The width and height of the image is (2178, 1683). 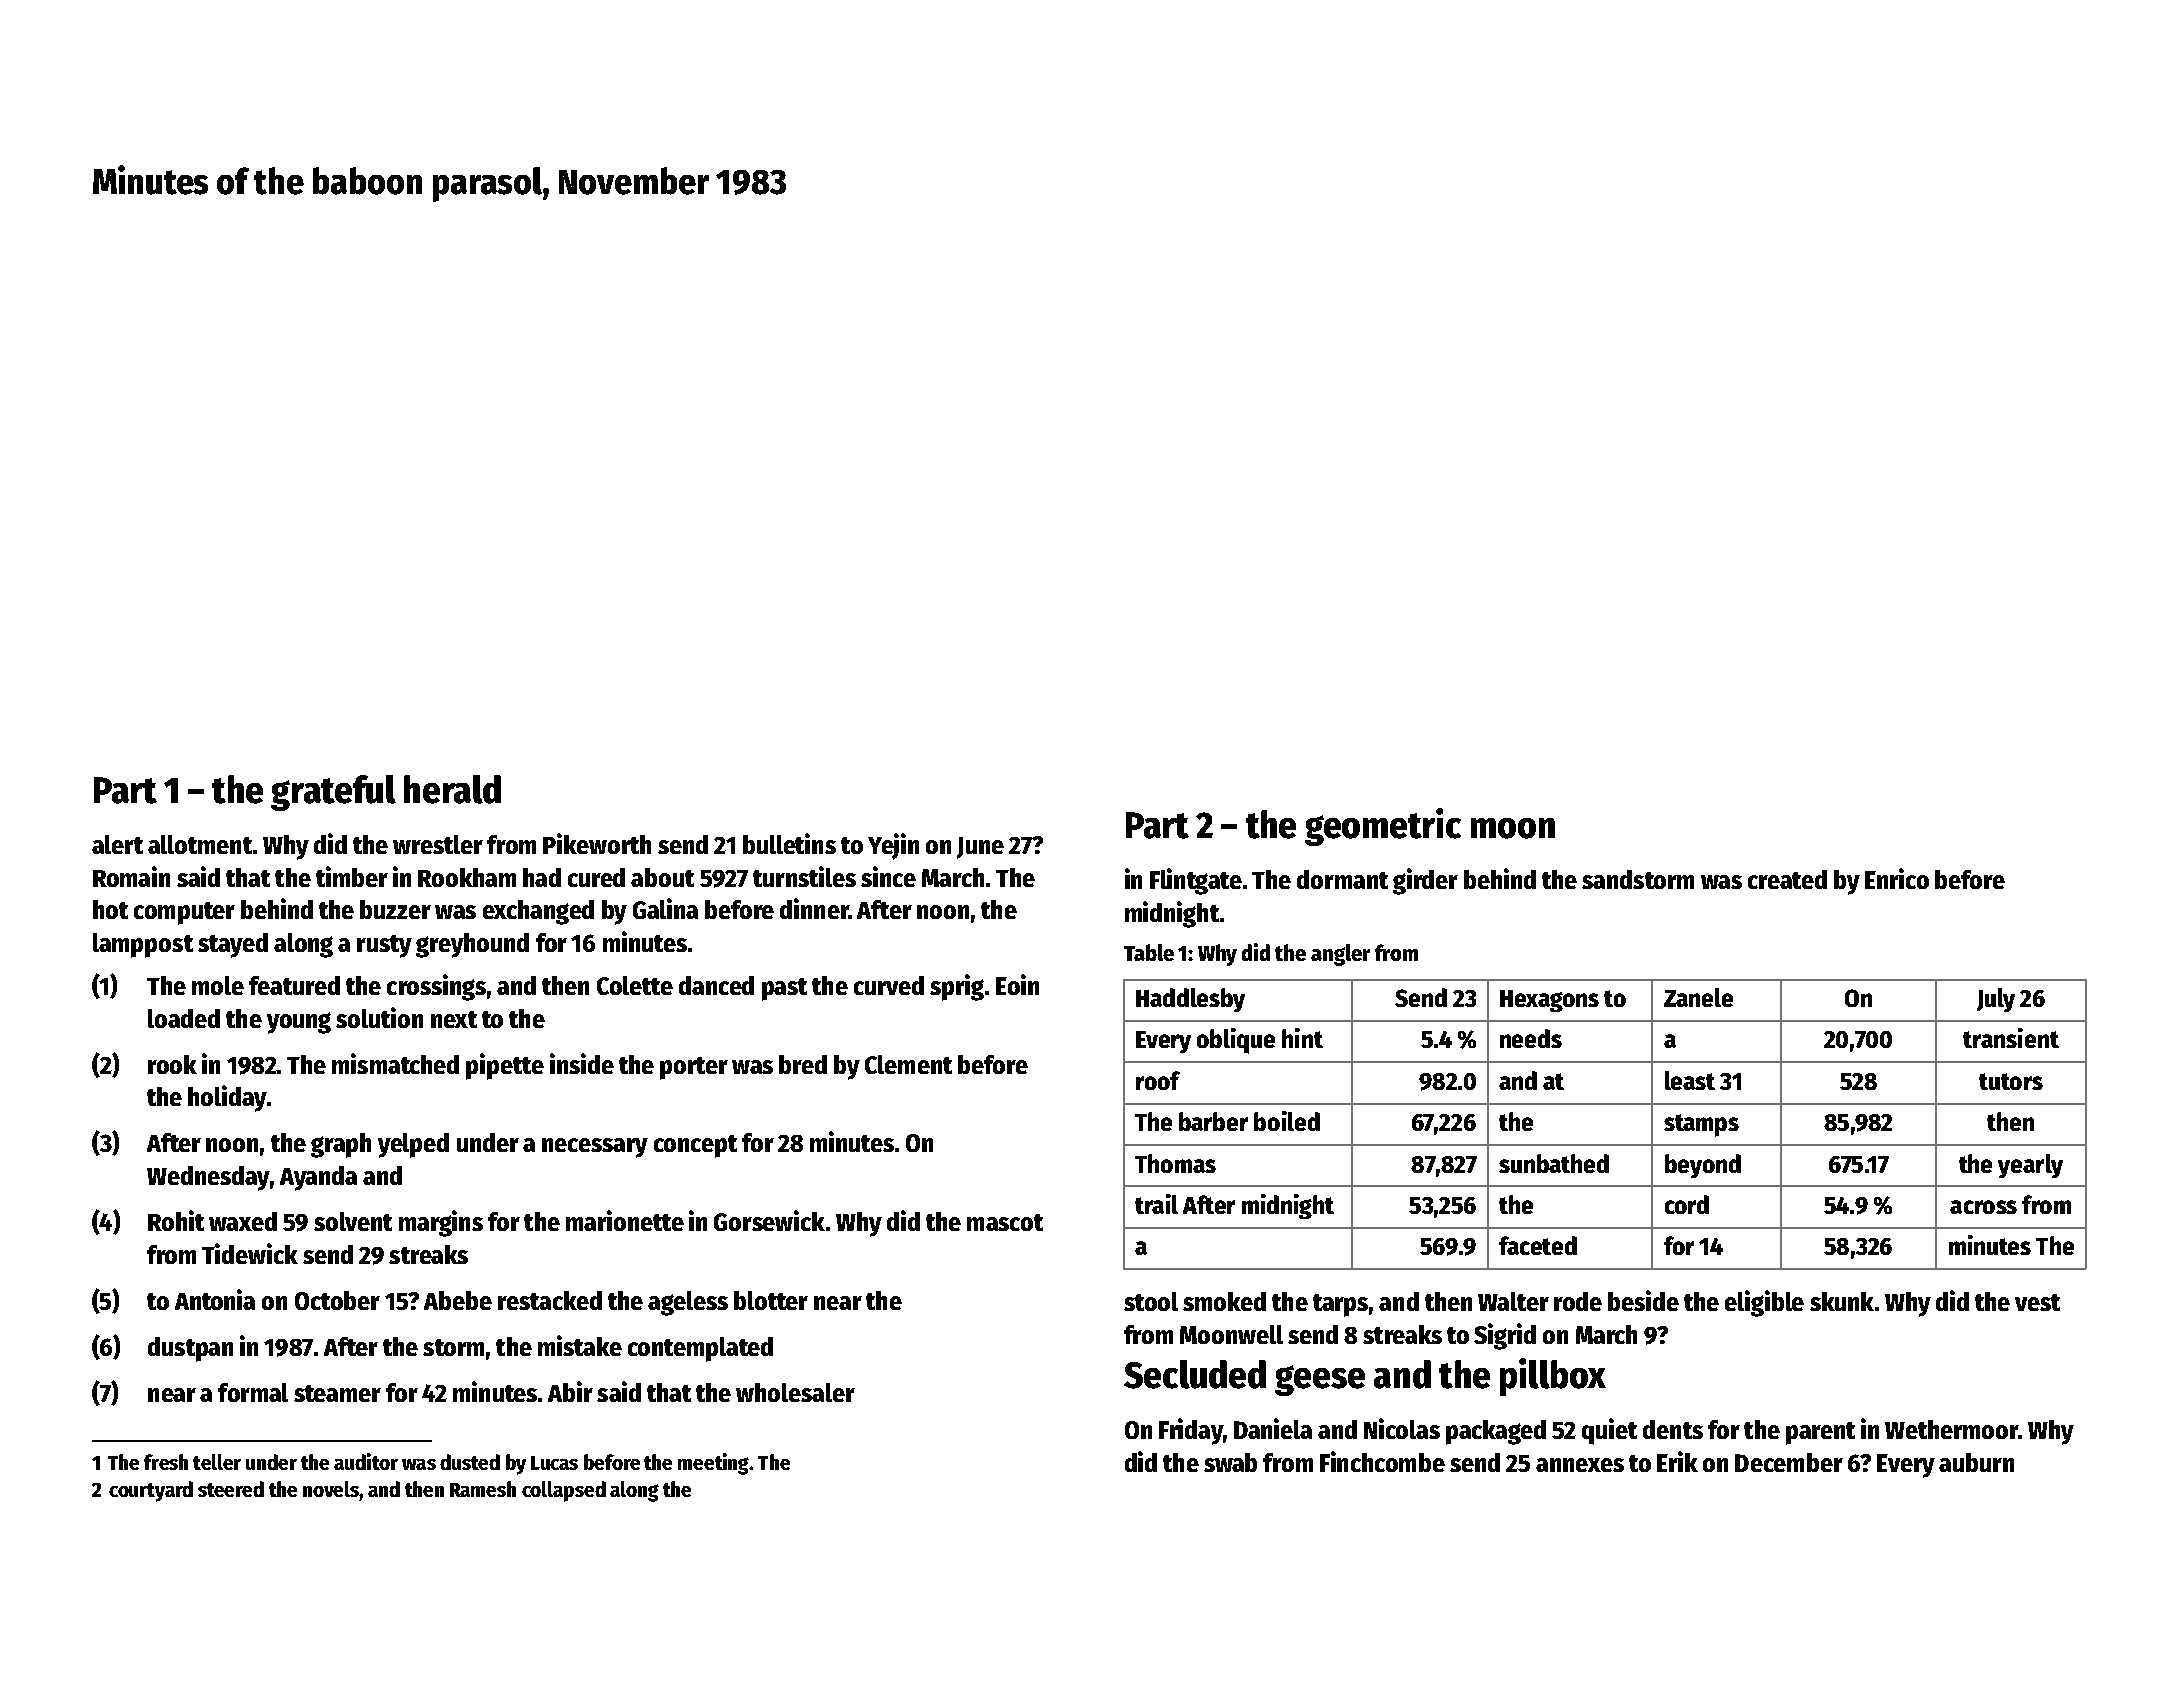 What do you see at coordinates (472, 945) in the image?
I see `greyhound` at bounding box center [472, 945].
